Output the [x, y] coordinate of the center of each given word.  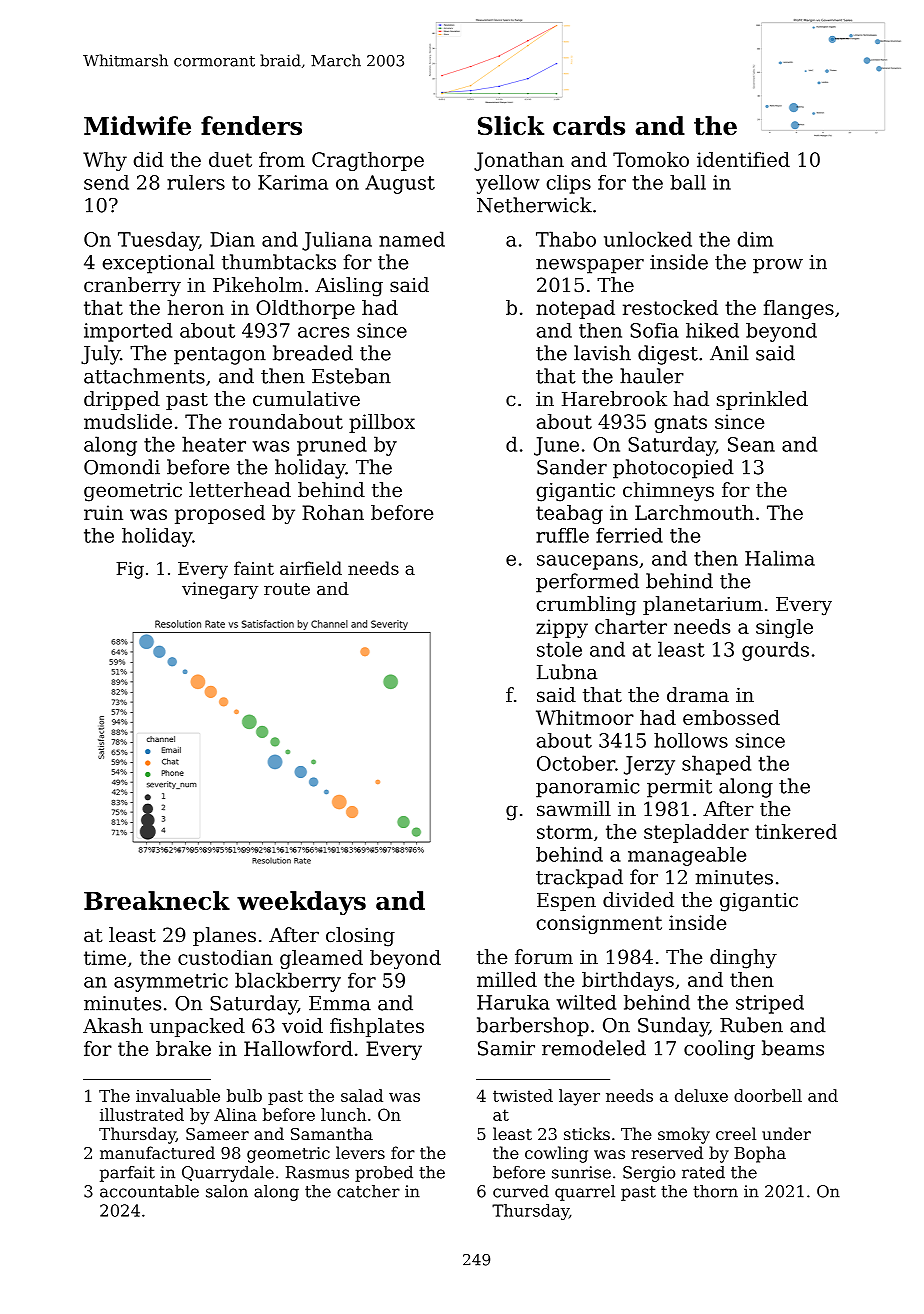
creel [736, 1133]
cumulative [306, 399]
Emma [340, 1003]
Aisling [349, 287]
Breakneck [157, 900]
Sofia [654, 330]
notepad [575, 309]
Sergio [649, 1174]
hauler [652, 376]
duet [230, 159]
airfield [311, 568]
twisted [523, 1095]
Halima [780, 558]
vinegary [220, 590]
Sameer [217, 1134]
